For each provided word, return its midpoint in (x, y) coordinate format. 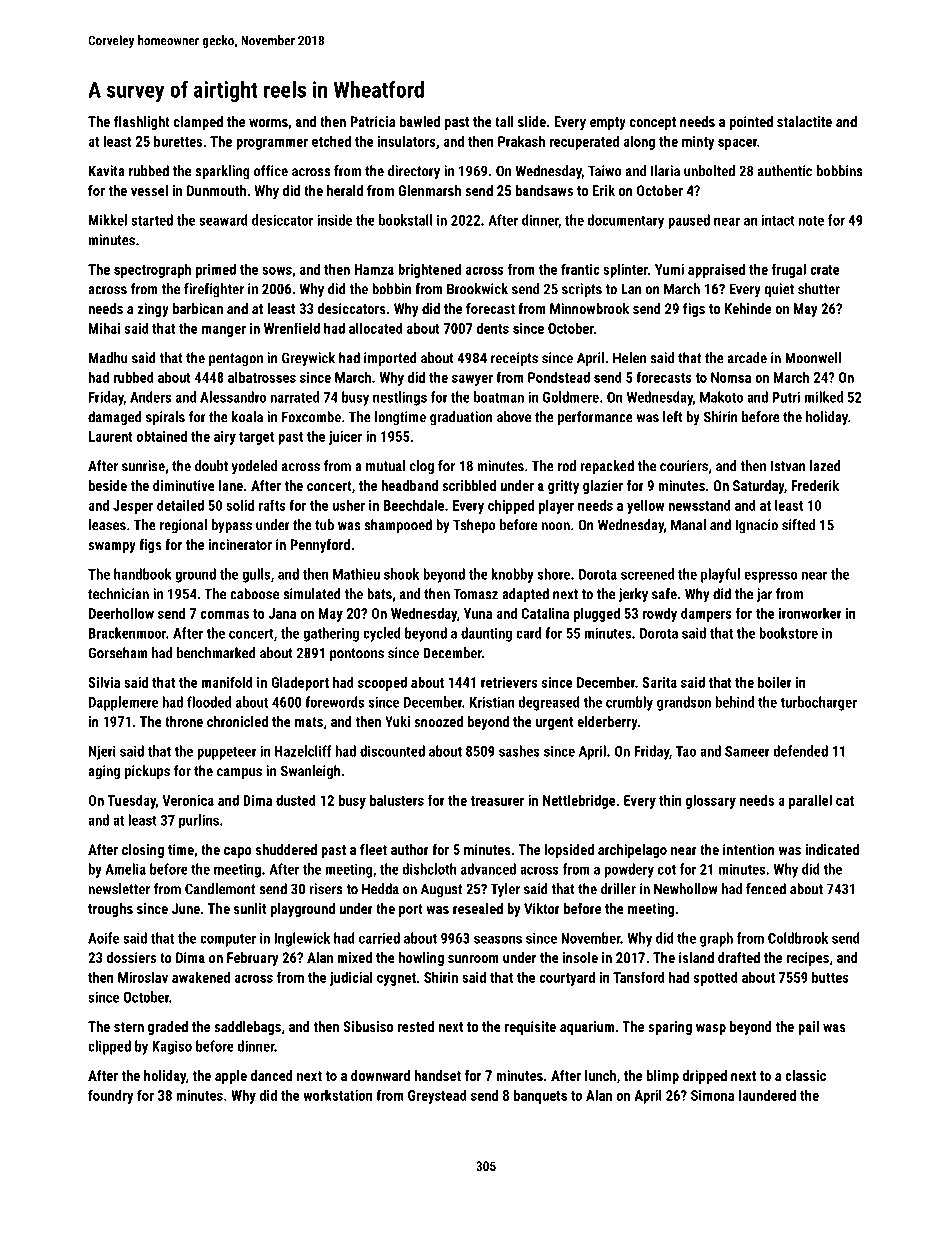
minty (698, 143)
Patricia (372, 121)
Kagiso (172, 1047)
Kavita (107, 171)
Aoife (103, 938)
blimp (663, 1077)
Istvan (788, 466)
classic (805, 1075)
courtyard (567, 978)
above (514, 417)
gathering (331, 634)
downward (380, 1075)
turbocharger (818, 703)
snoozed (438, 721)
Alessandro (233, 397)
